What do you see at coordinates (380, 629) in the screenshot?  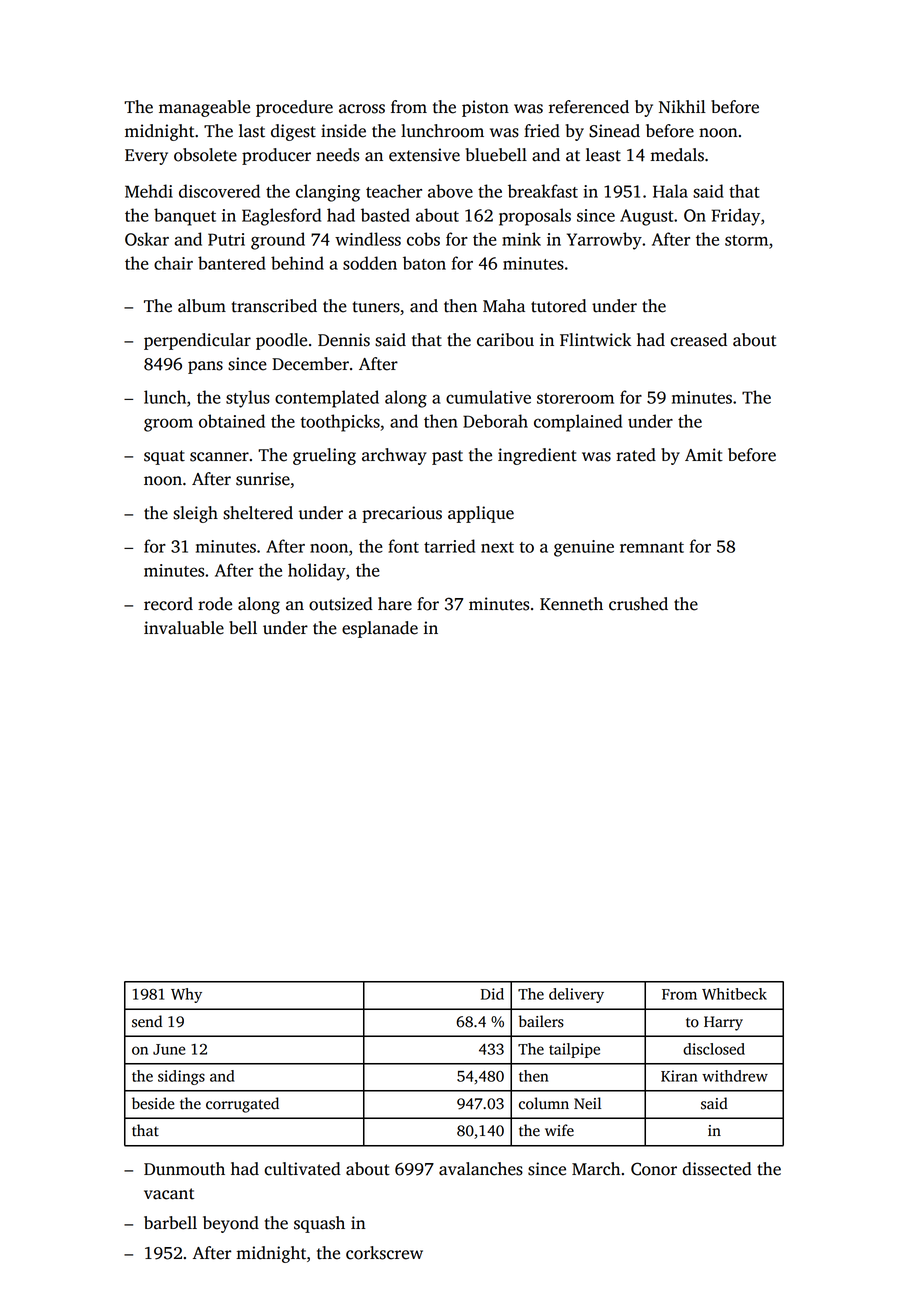 I see `esplanade` at bounding box center [380, 629].
